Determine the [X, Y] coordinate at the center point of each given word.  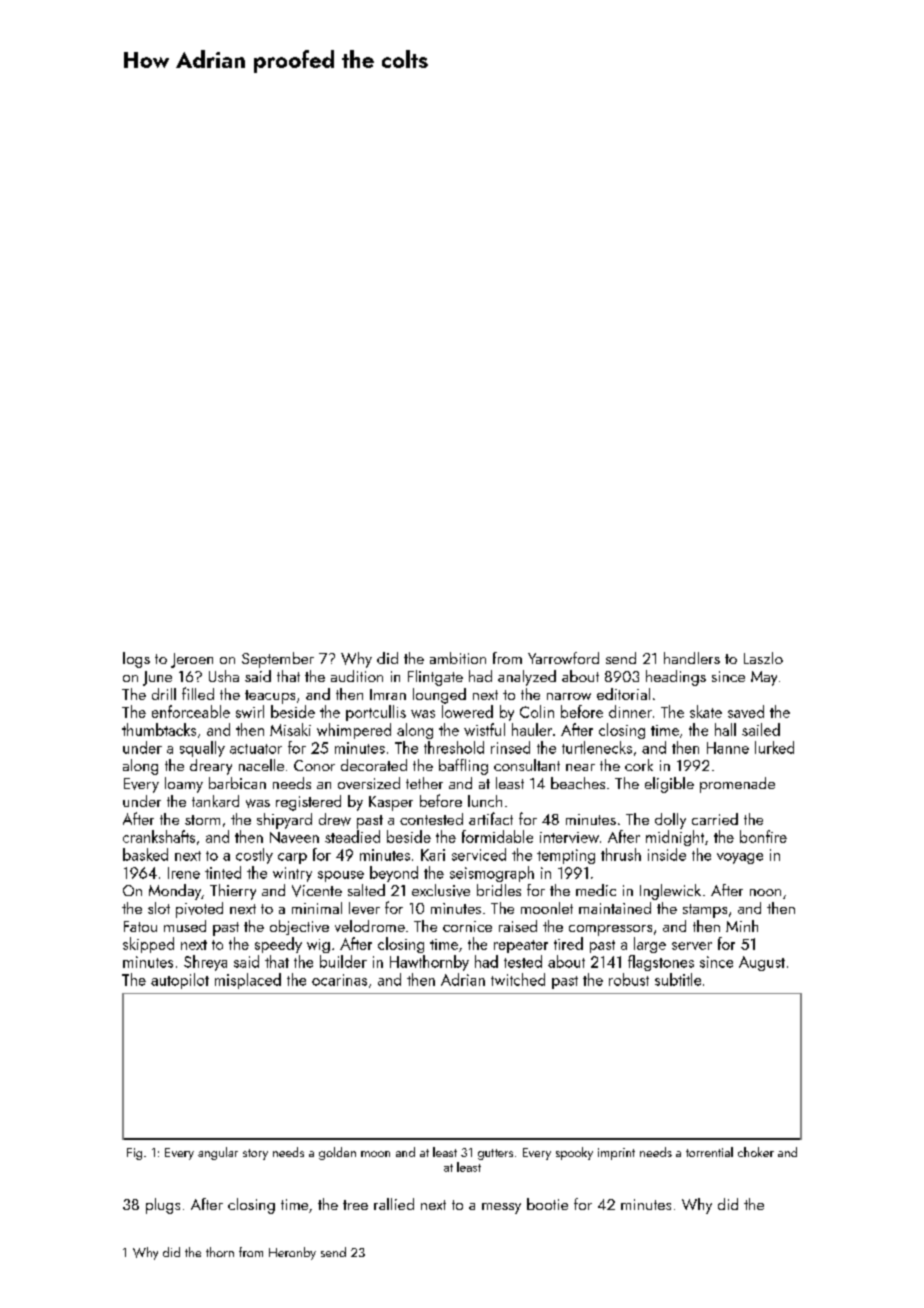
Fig [134, 1154]
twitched [518, 979]
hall [725, 729]
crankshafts [159, 836]
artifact [491, 818]
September [278, 660]
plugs [163, 1206]
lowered [467, 711]
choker [756, 1152]
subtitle [678, 979]
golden [337, 1153]
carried [715, 819]
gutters [495, 1154]
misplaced [248, 981]
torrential [709, 1152]
